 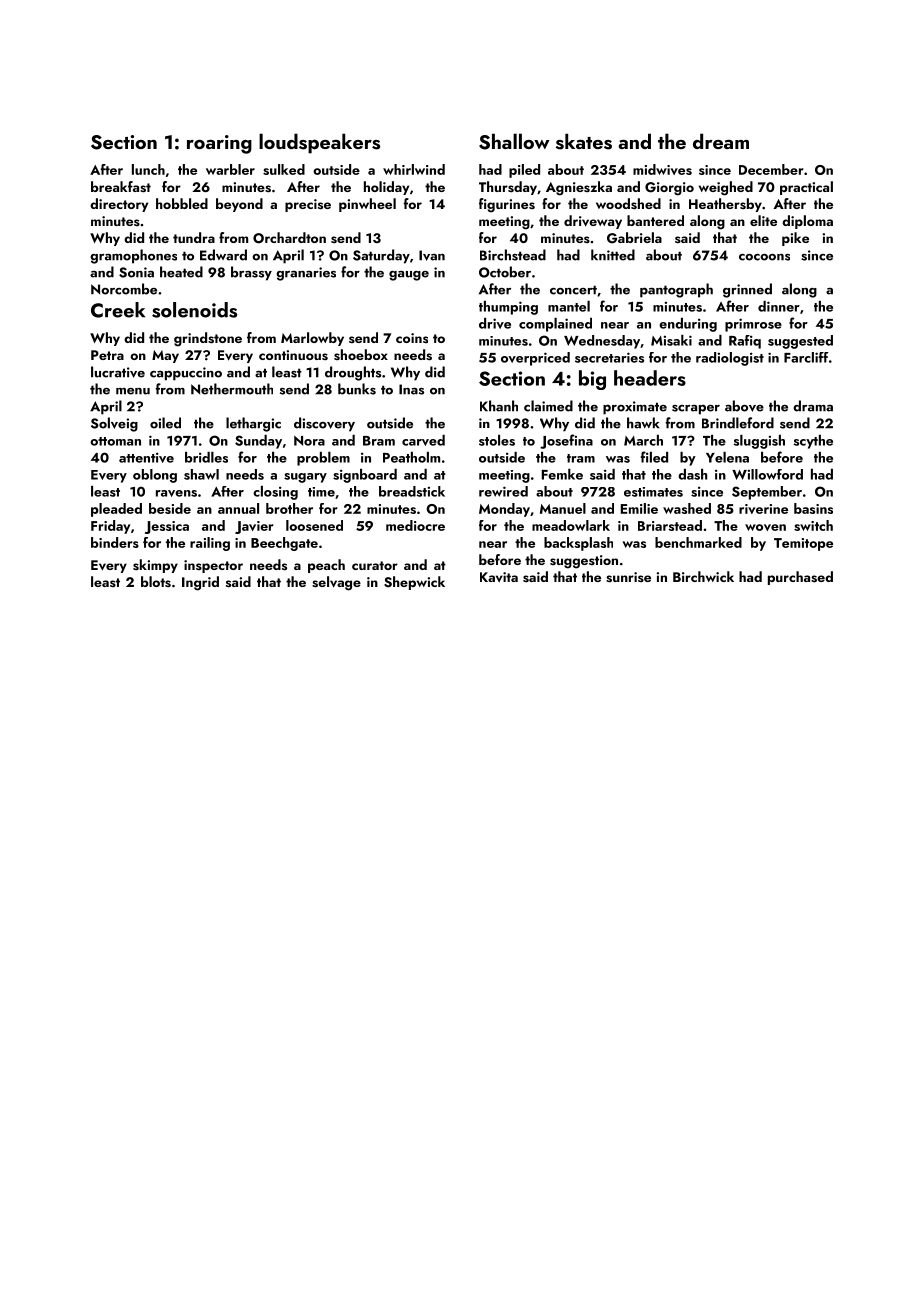 I want to click on selvage, so click(x=336, y=583).
